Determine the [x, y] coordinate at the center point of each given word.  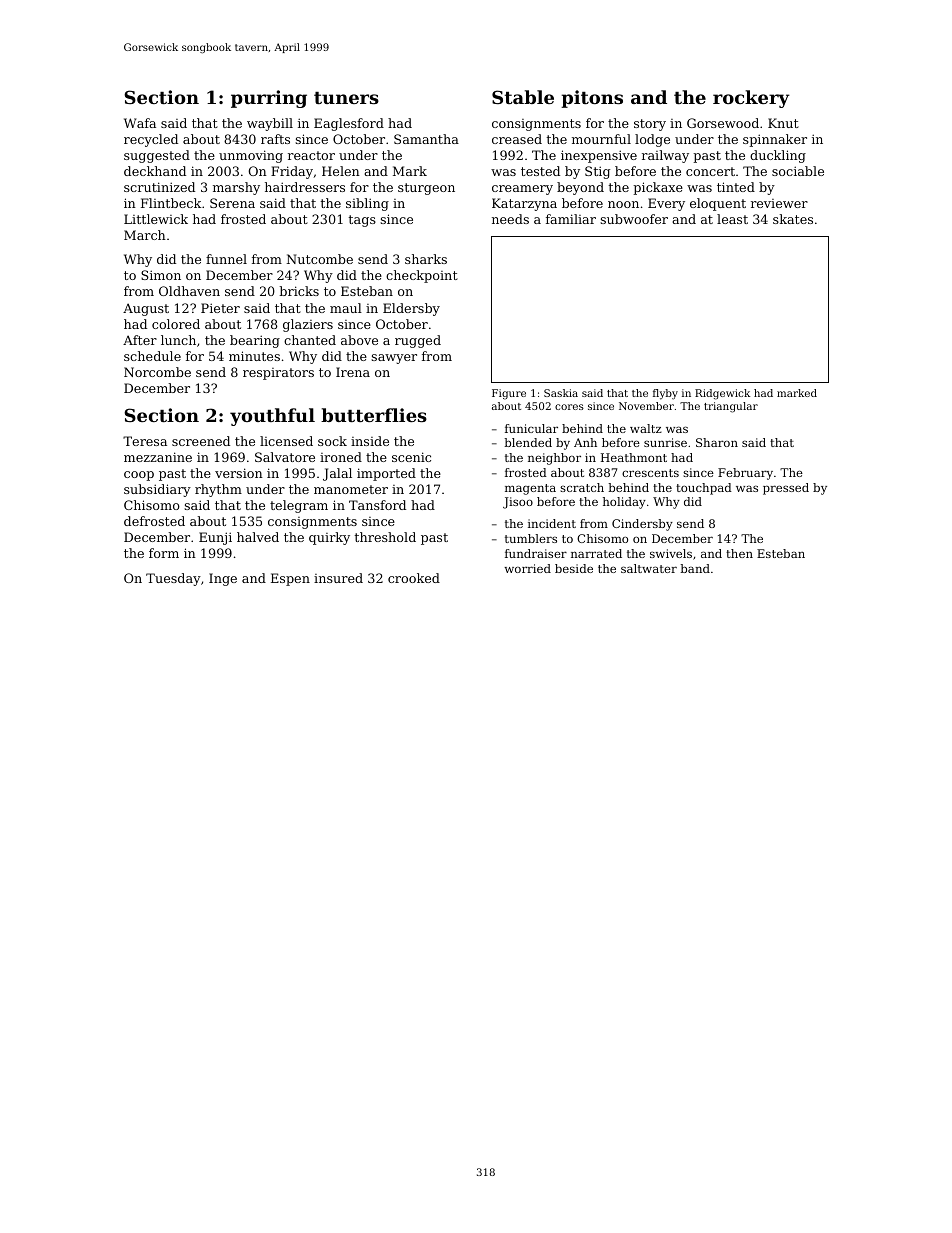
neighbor [554, 459]
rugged [418, 341]
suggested [157, 156]
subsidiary [157, 490]
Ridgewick [722, 394]
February [745, 474]
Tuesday [173, 579]
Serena [232, 203]
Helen [341, 171]
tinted [736, 187]
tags [362, 221]
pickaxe [658, 188]
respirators [278, 374]
